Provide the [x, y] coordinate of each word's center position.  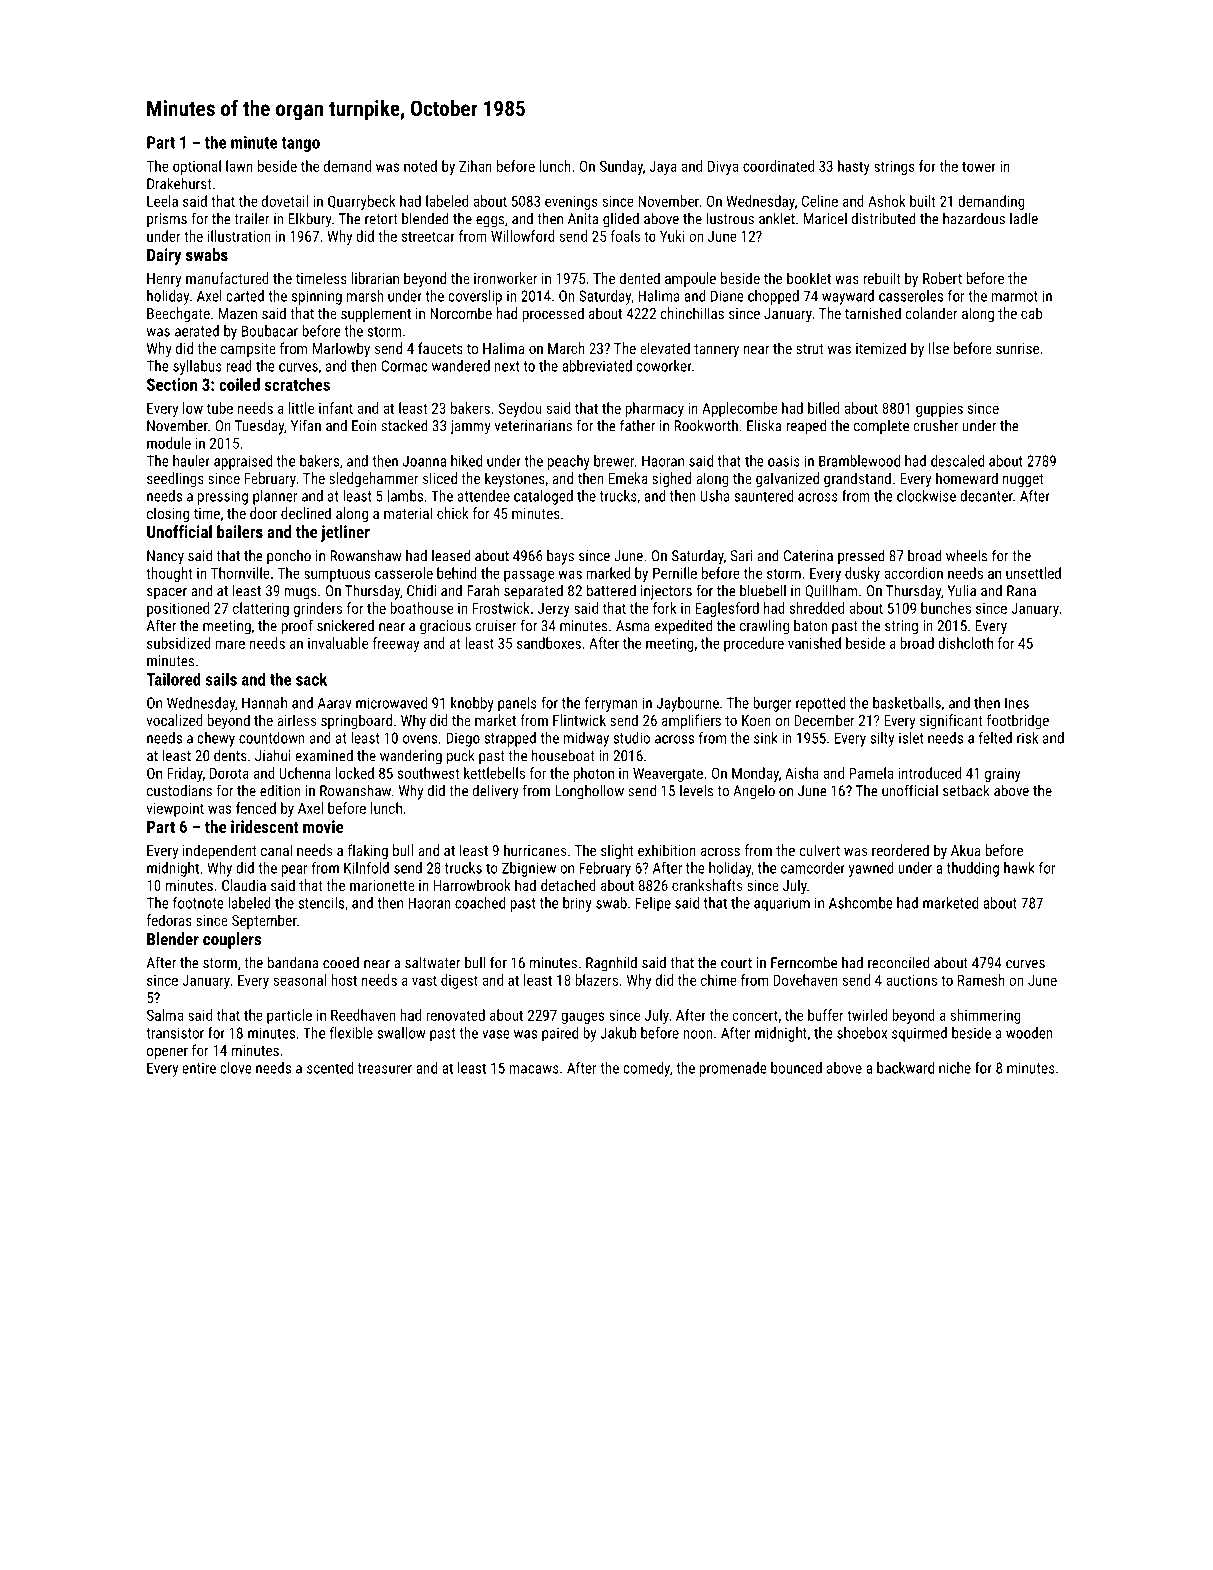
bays [560, 557]
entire [199, 1068]
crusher [935, 426]
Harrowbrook [472, 885]
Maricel [825, 219]
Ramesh [981, 980]
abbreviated [597, 366]
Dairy [164, 256]
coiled [239, 384]
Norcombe [461, 313]
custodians [179, 791]
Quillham [831, 591]
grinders [318, 609]
